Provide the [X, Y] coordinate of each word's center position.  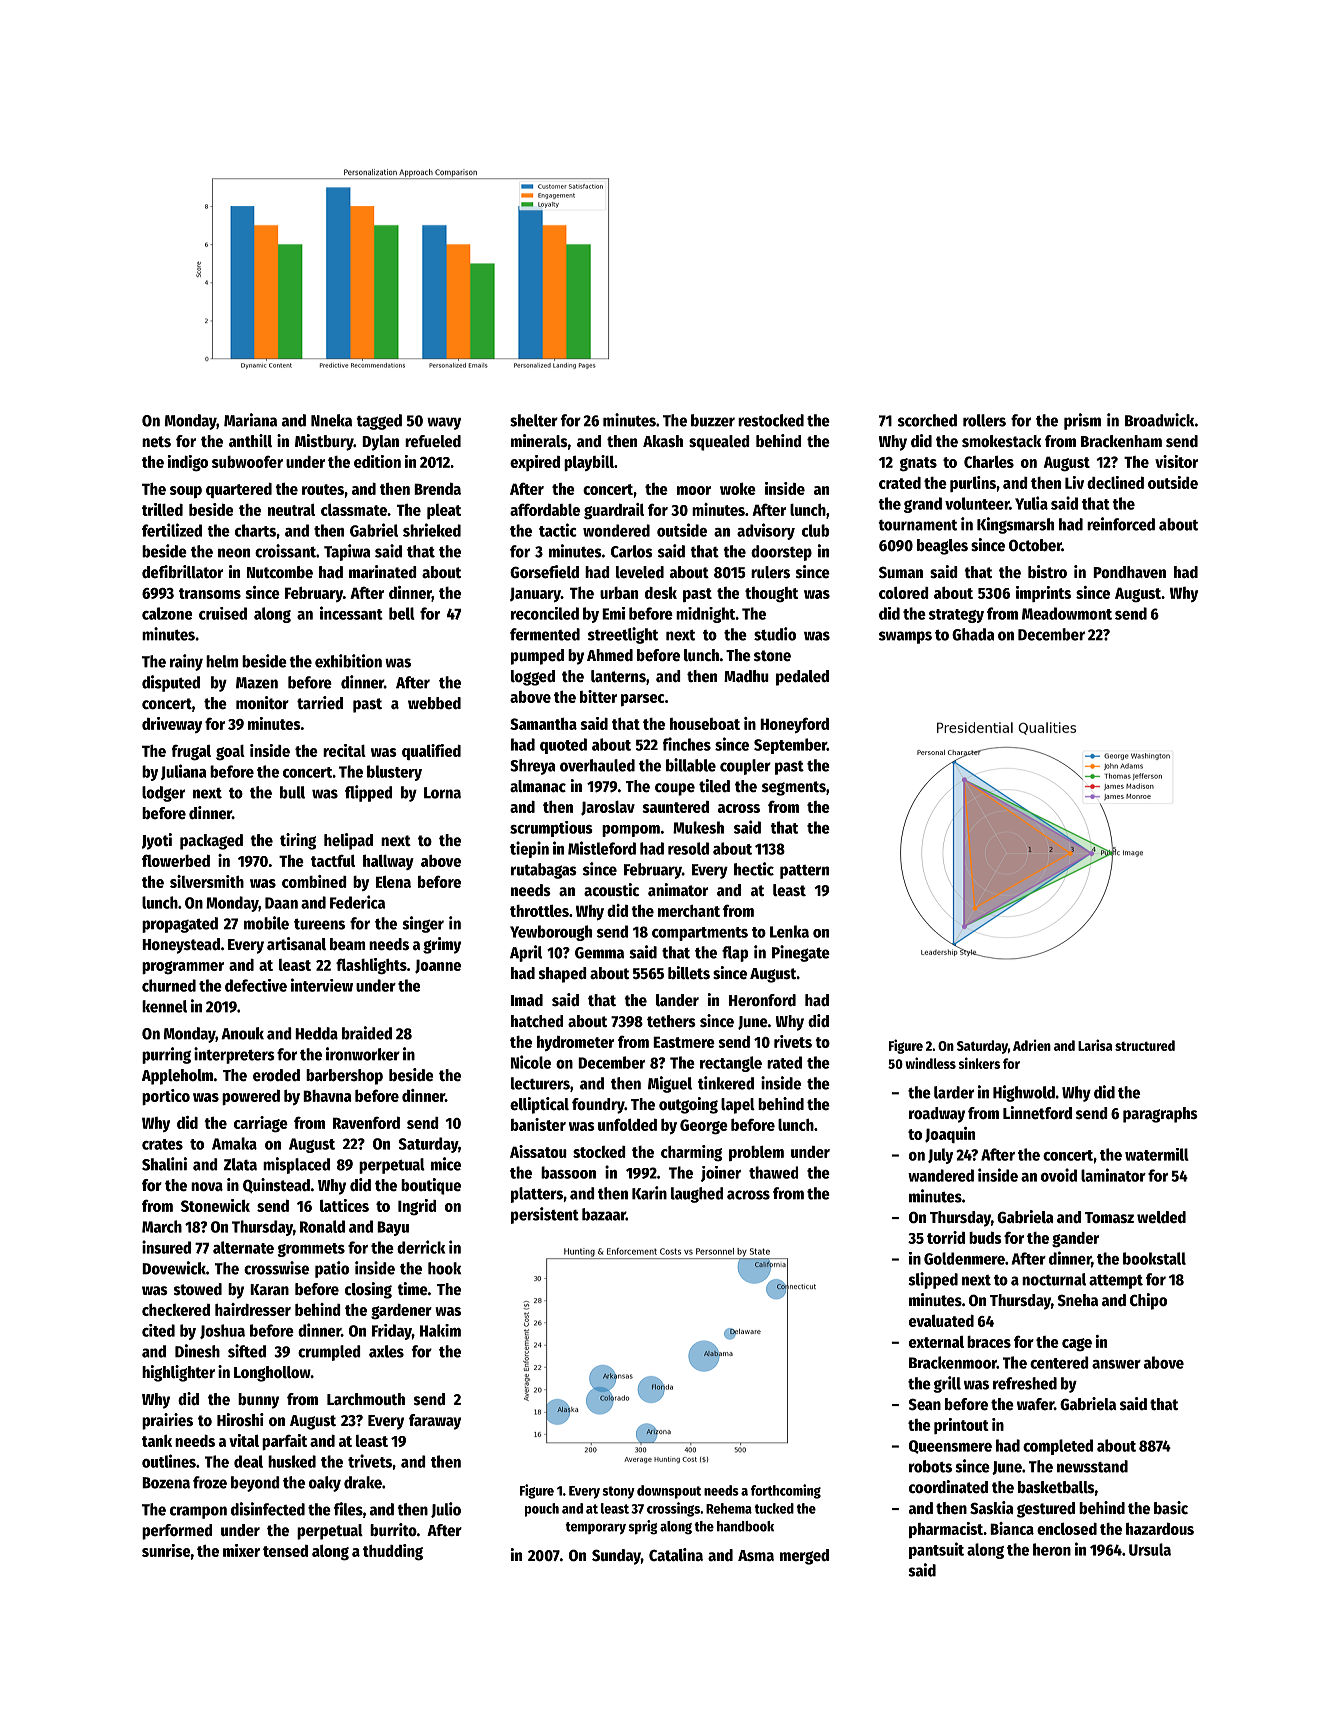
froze [210, 1482]
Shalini [164, 1164]
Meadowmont [1067, 613]
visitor [1176, 461]
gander [1075, 1240]
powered [251, 1097]
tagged [379, 422]
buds [985, 1237]
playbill [589, 463]
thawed [773, 1172]
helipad [348, 841]
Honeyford [794, 725]
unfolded [627, 1124]
